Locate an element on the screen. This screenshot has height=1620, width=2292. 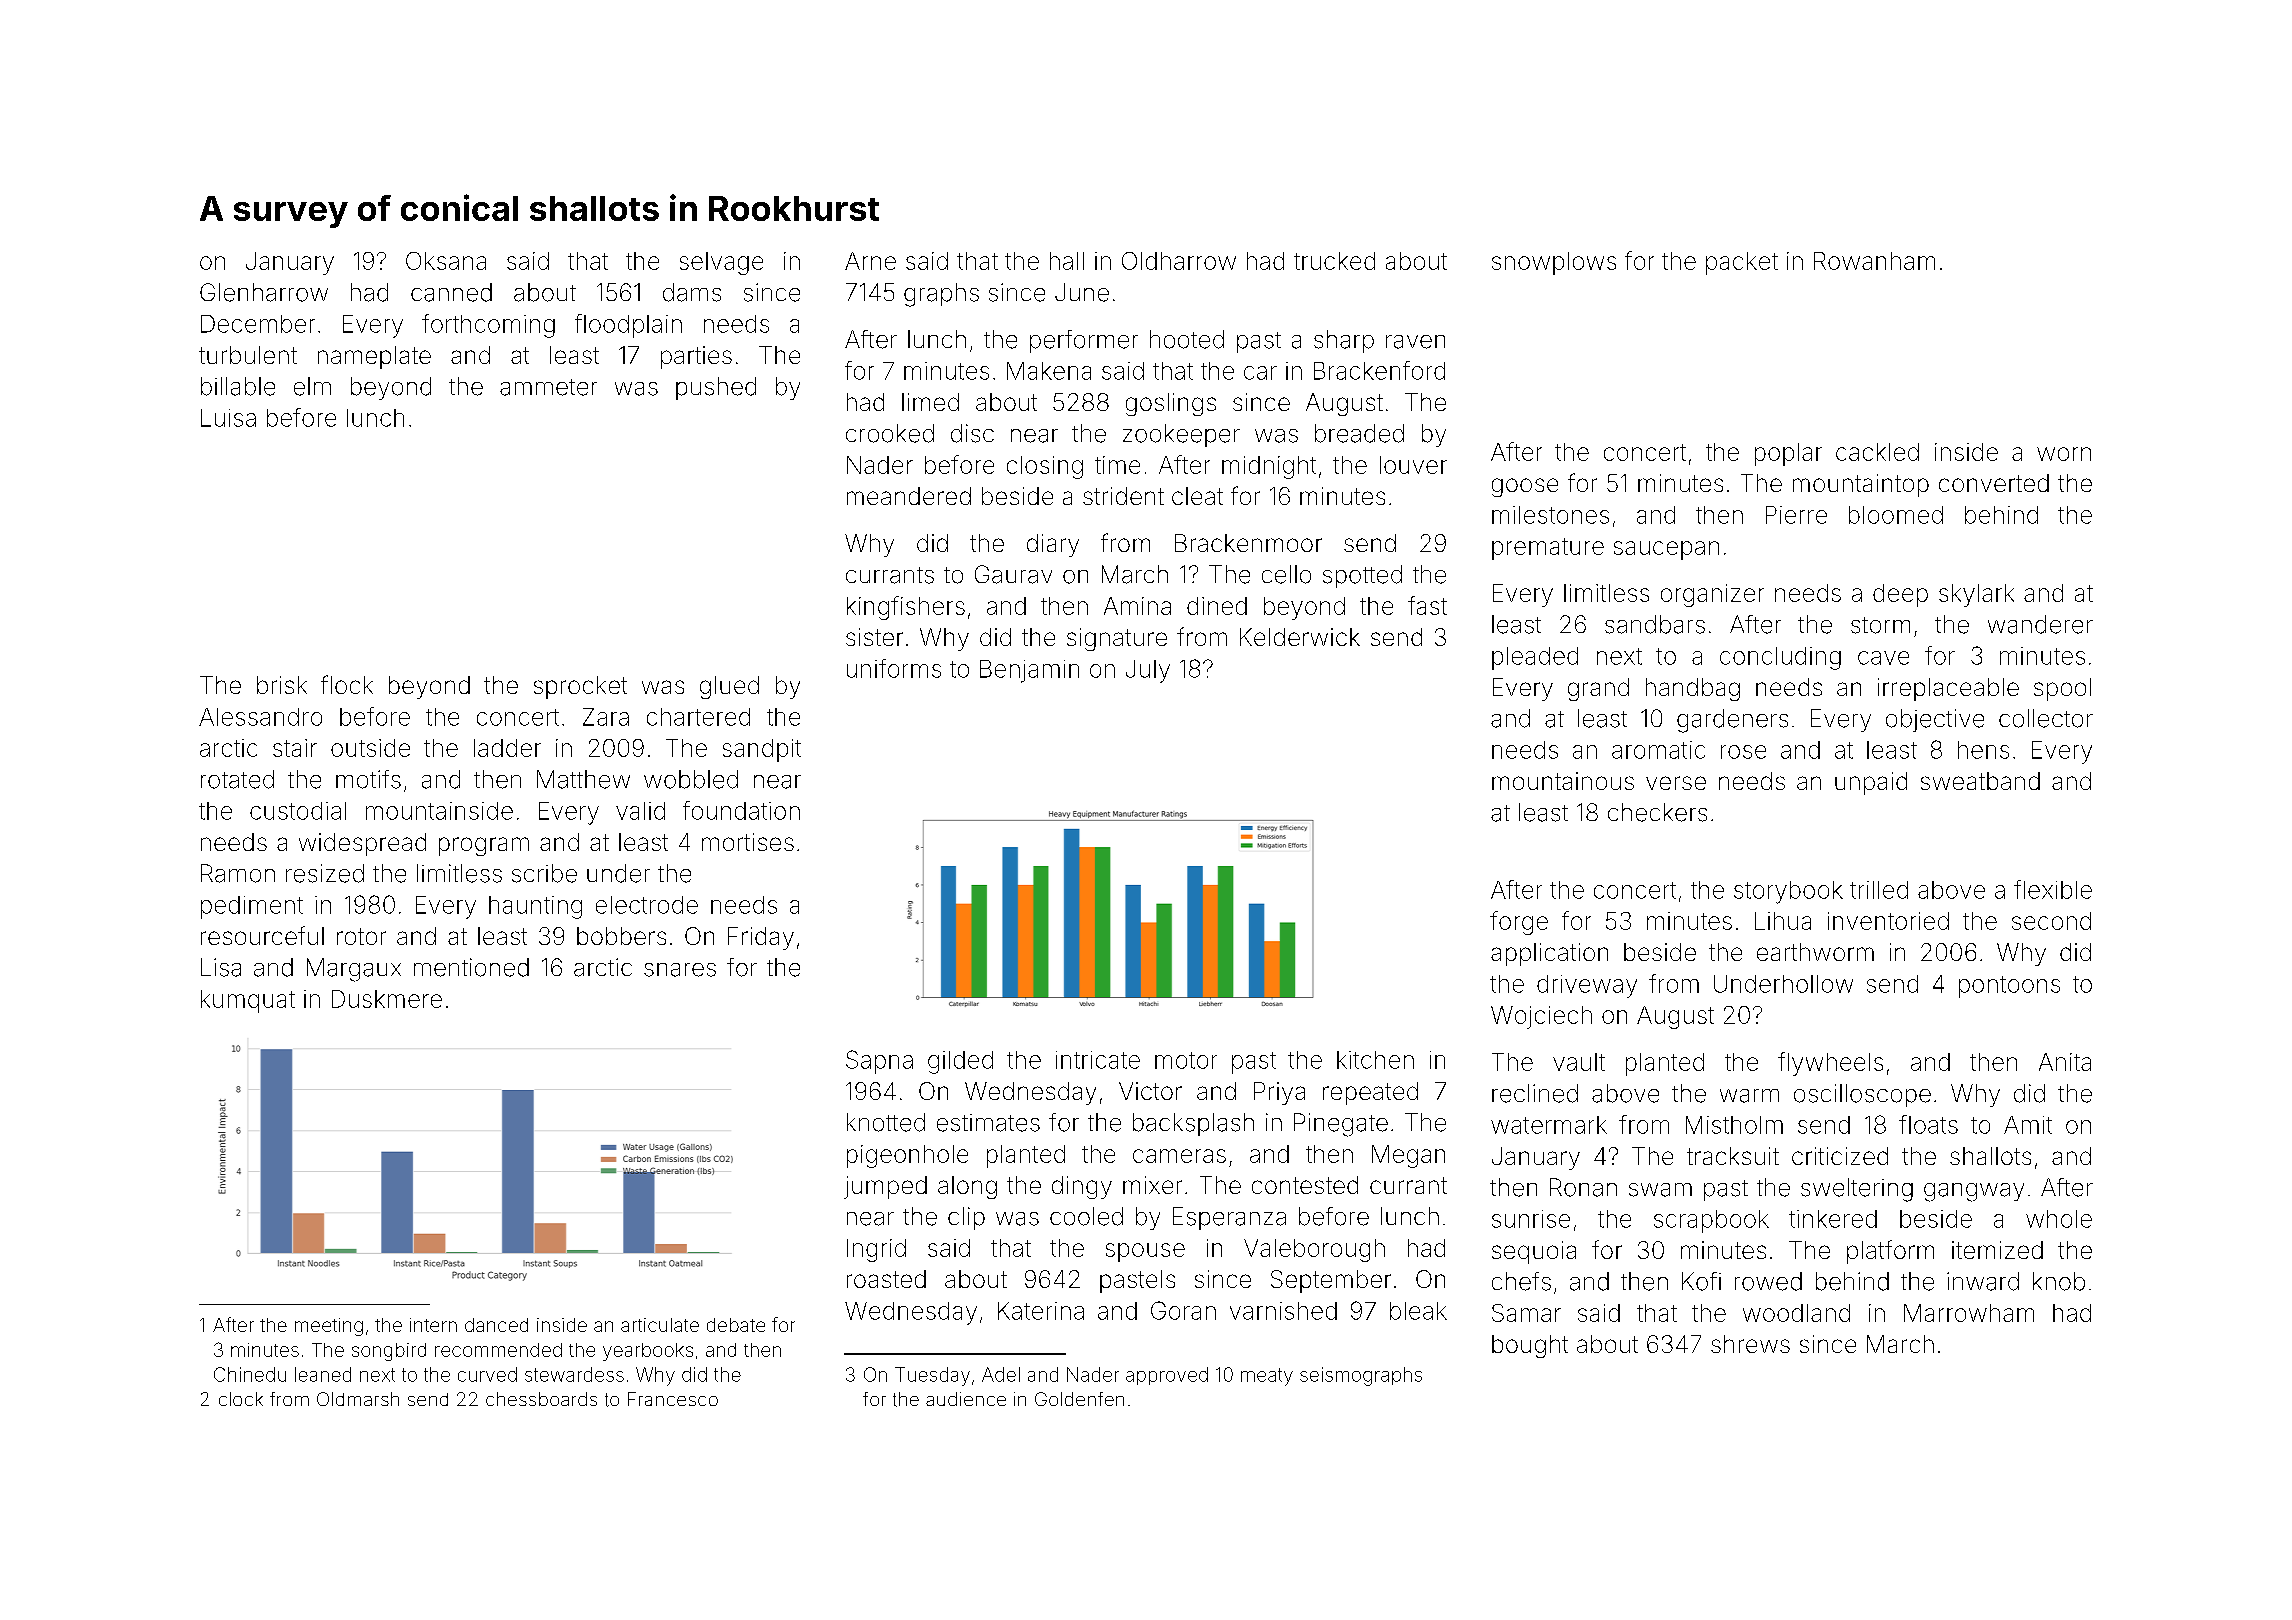
grand is located at coordinates (1598, 689).
